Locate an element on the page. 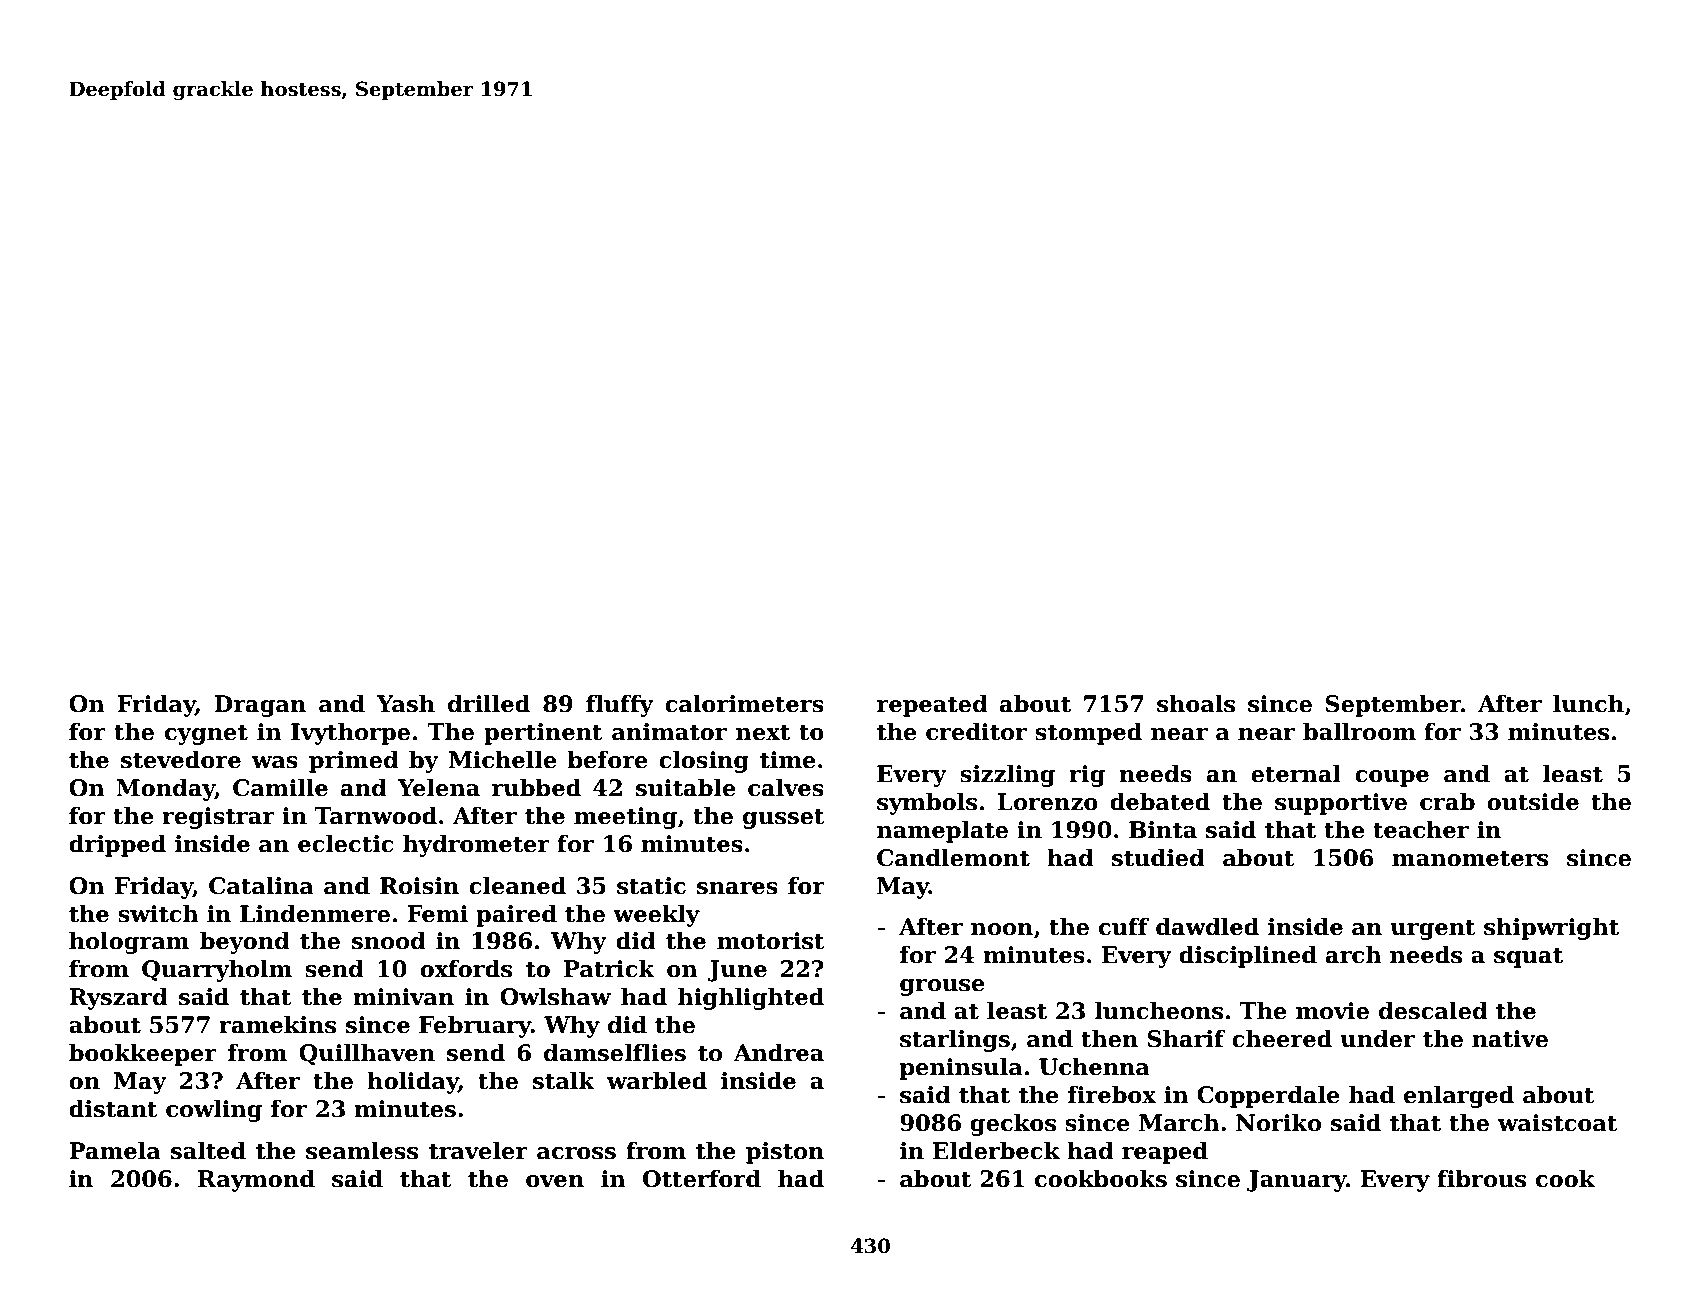 The height and width of the page is (1314, 1701). Raymond is located at coordinates (256, 1180).
